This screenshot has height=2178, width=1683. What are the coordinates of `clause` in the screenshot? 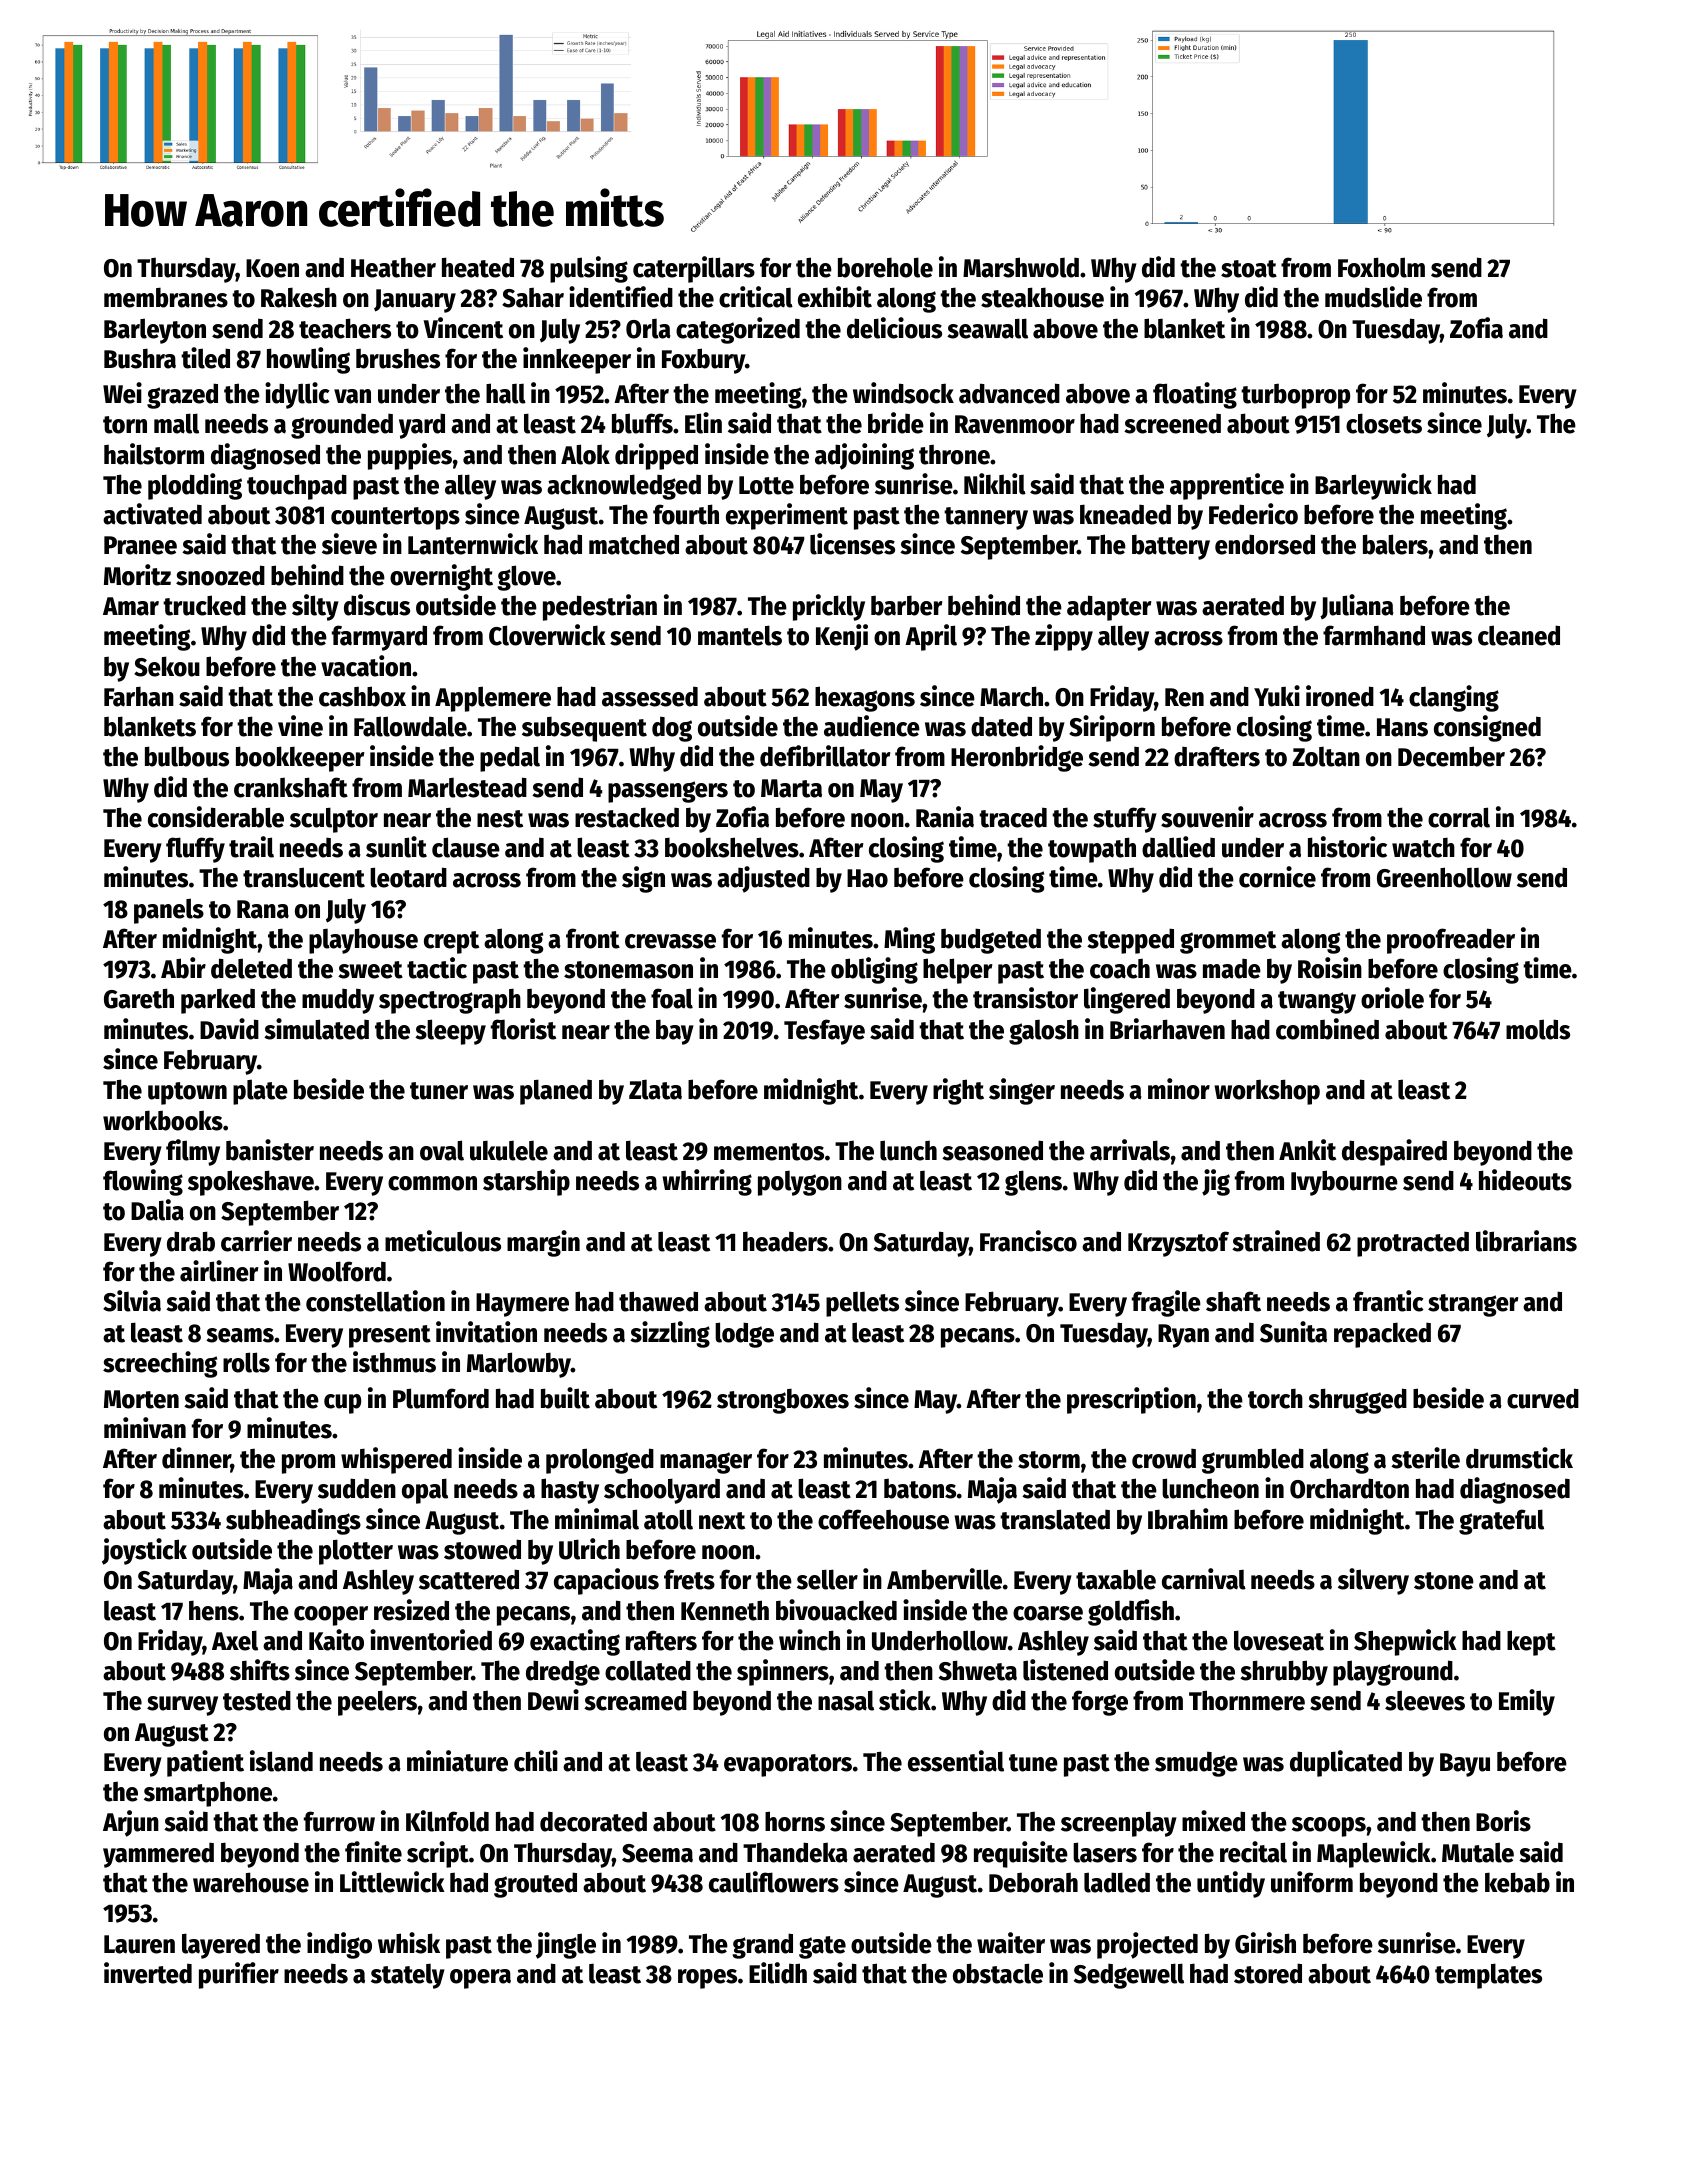 It's located at (466, 847).
